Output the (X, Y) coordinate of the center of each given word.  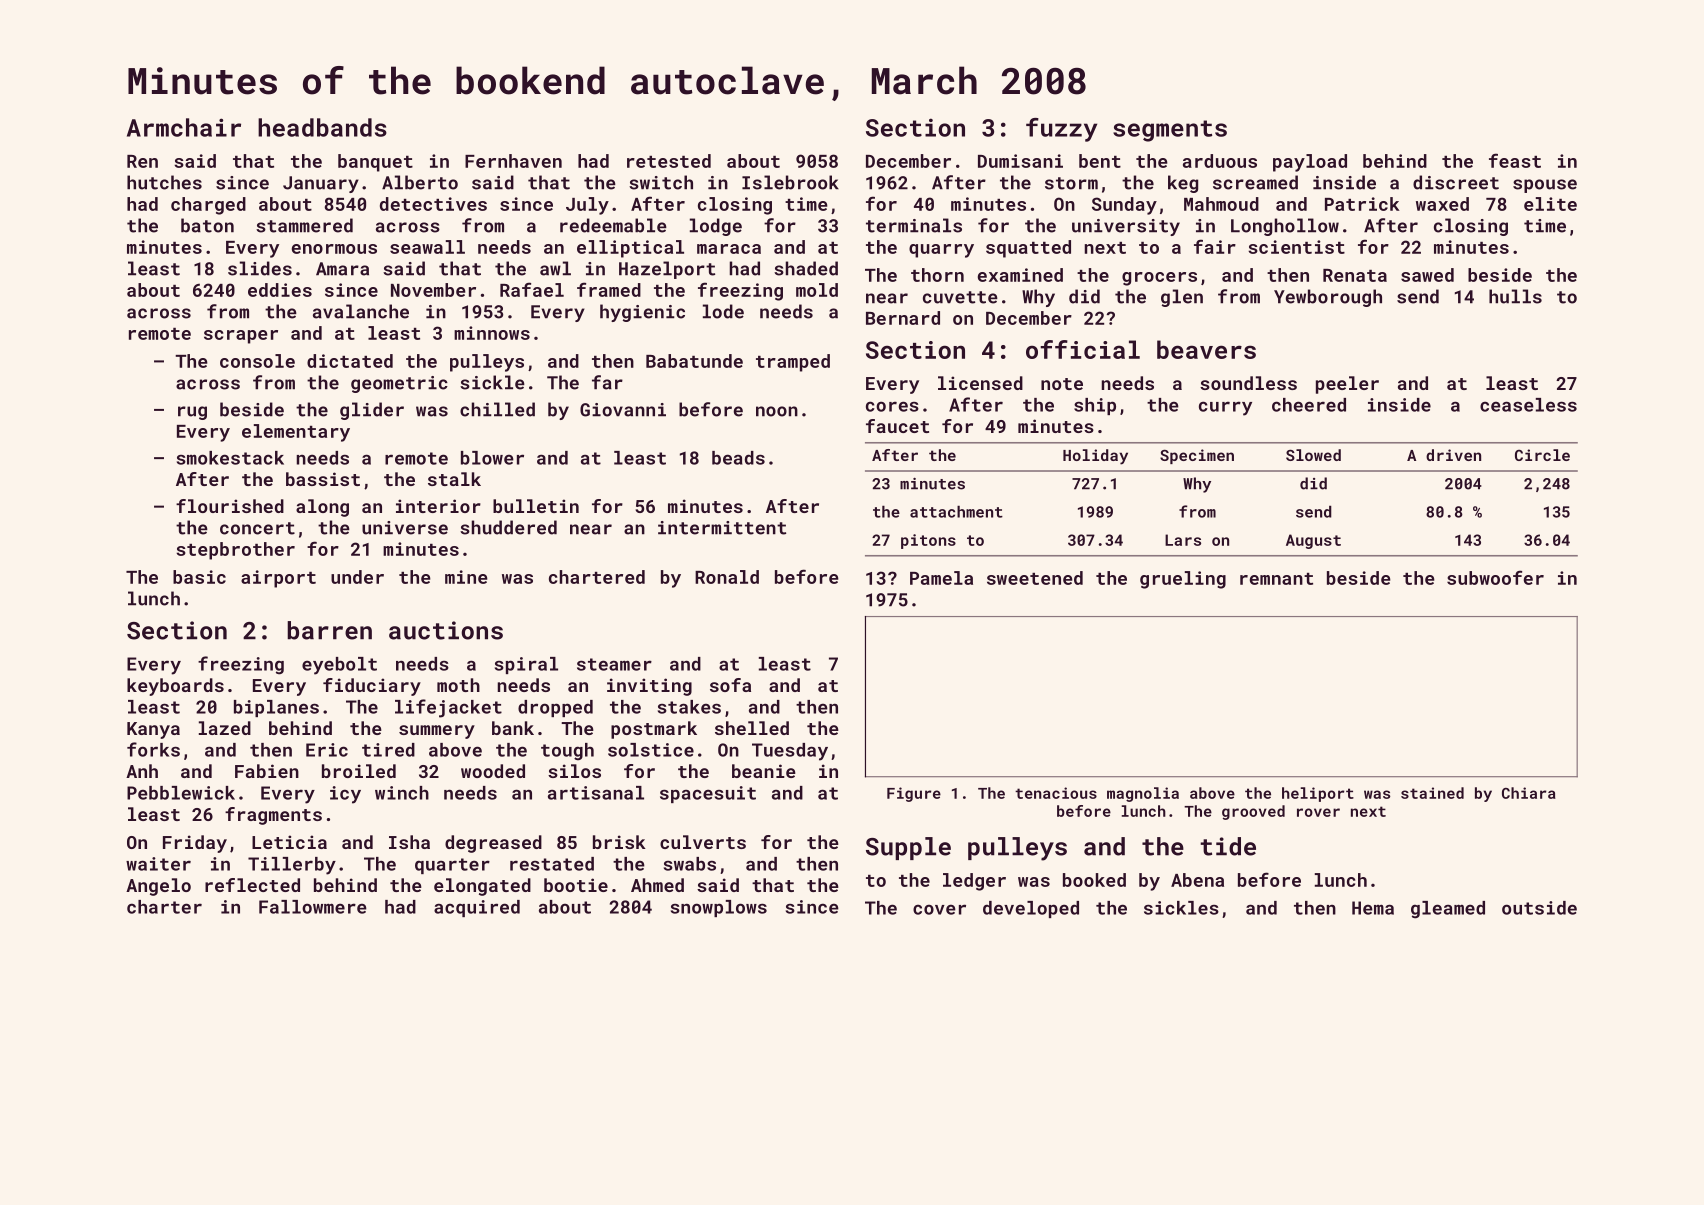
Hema (1373, 908)
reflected (252, 885)
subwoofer (1495, 577)
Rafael (532, 289)
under (357, 577)
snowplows (719, 908)
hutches (164, 182)
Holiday (1095, 457)
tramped (793, 363)
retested (669, 161)
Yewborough (1328, 298)
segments (1170, 131)
